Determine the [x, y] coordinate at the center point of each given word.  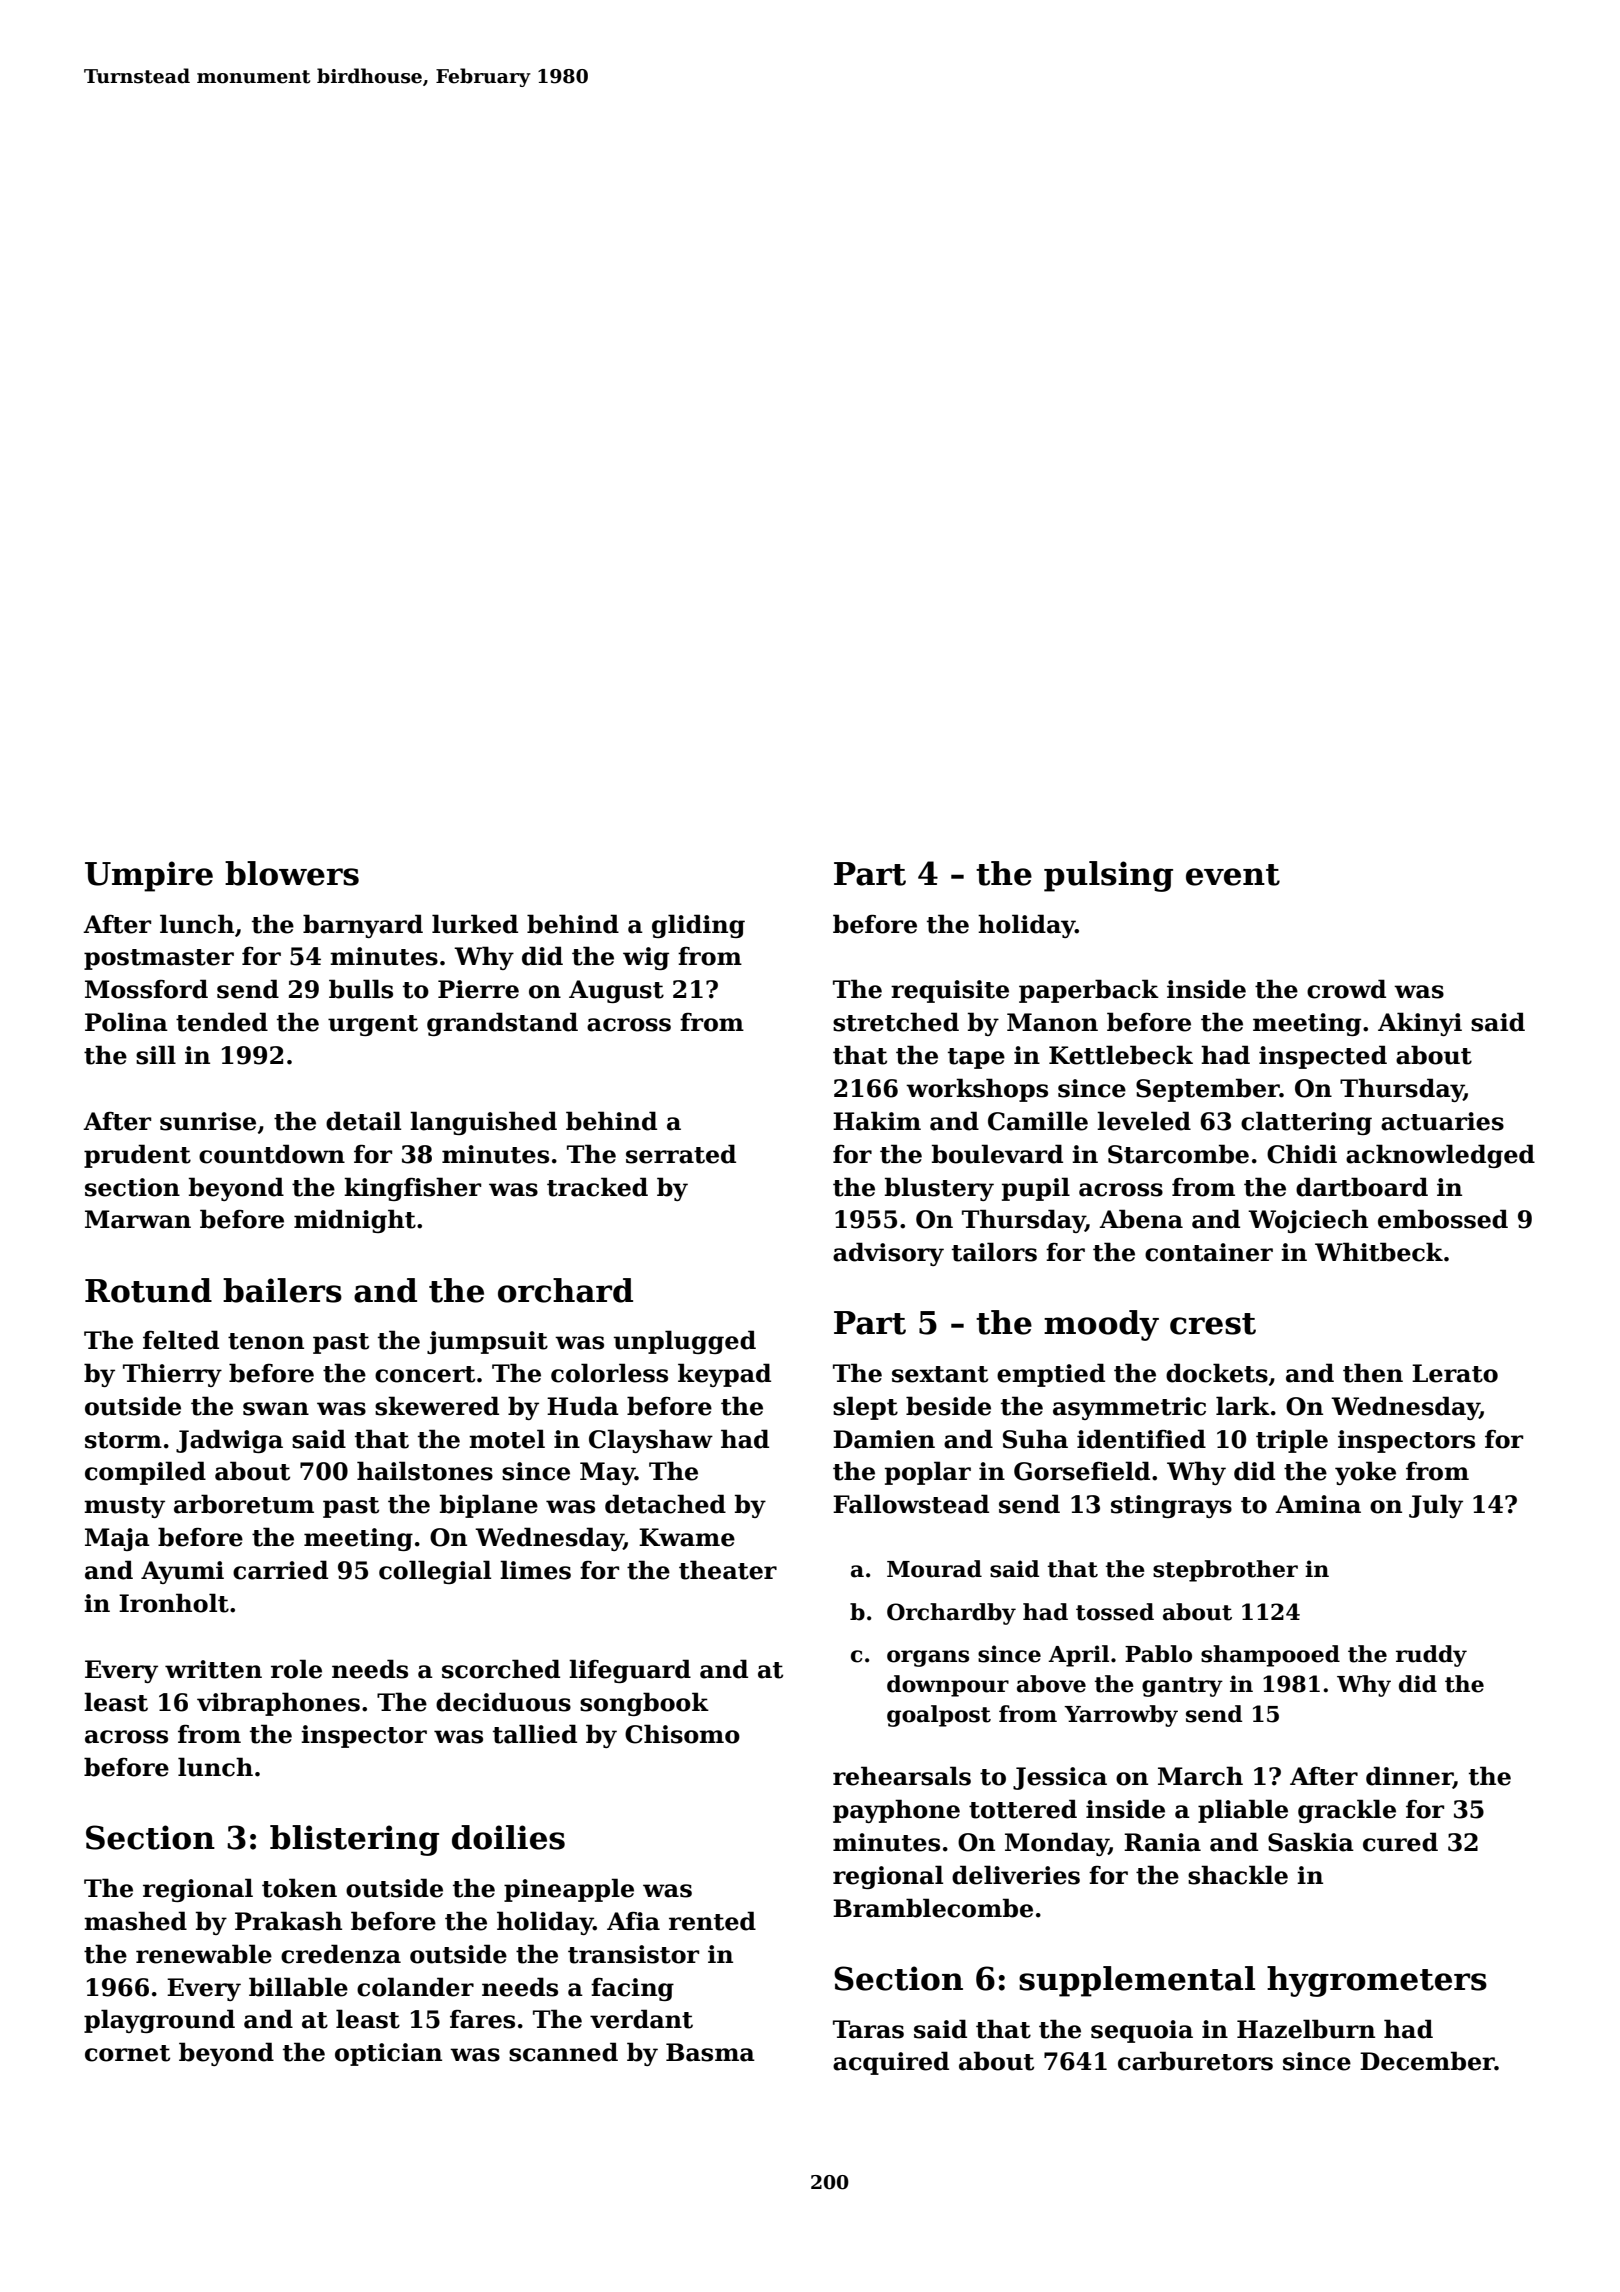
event [1233, 875]
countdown [272, 1154]
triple [1292, 1441]
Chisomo [682, 1734]
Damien [884, 1439]
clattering [1306, 1123]
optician [388, 2054]
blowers [292, 873]
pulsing [1108, 876]
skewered [437, 1406]
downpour [948, 1686]
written [213, 1669]
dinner [1409, 1777]
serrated [681, 1154]
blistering [354, 1840]
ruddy [1431, 1656]
